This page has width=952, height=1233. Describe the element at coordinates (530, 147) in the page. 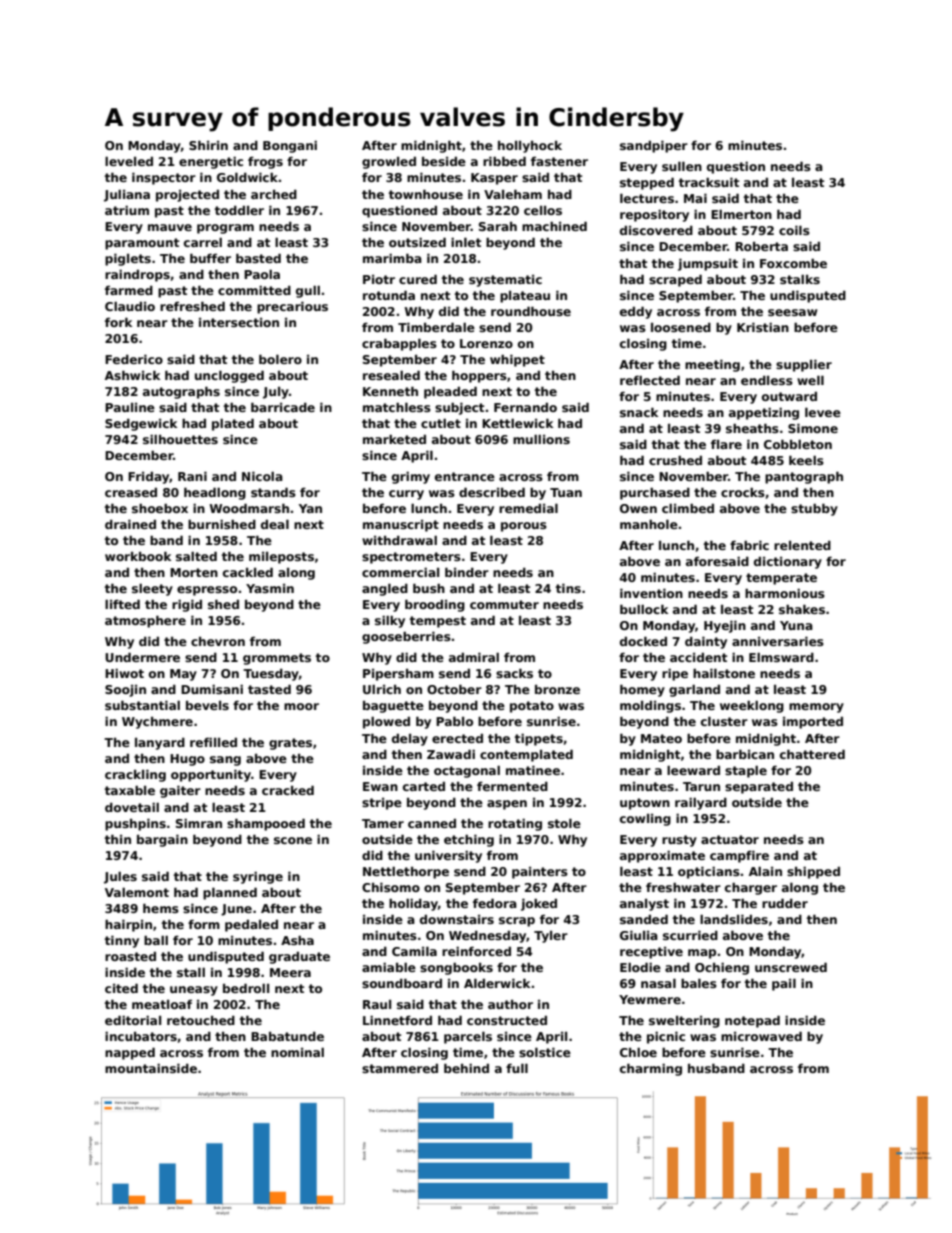

I see `hollyhock` at that location.
